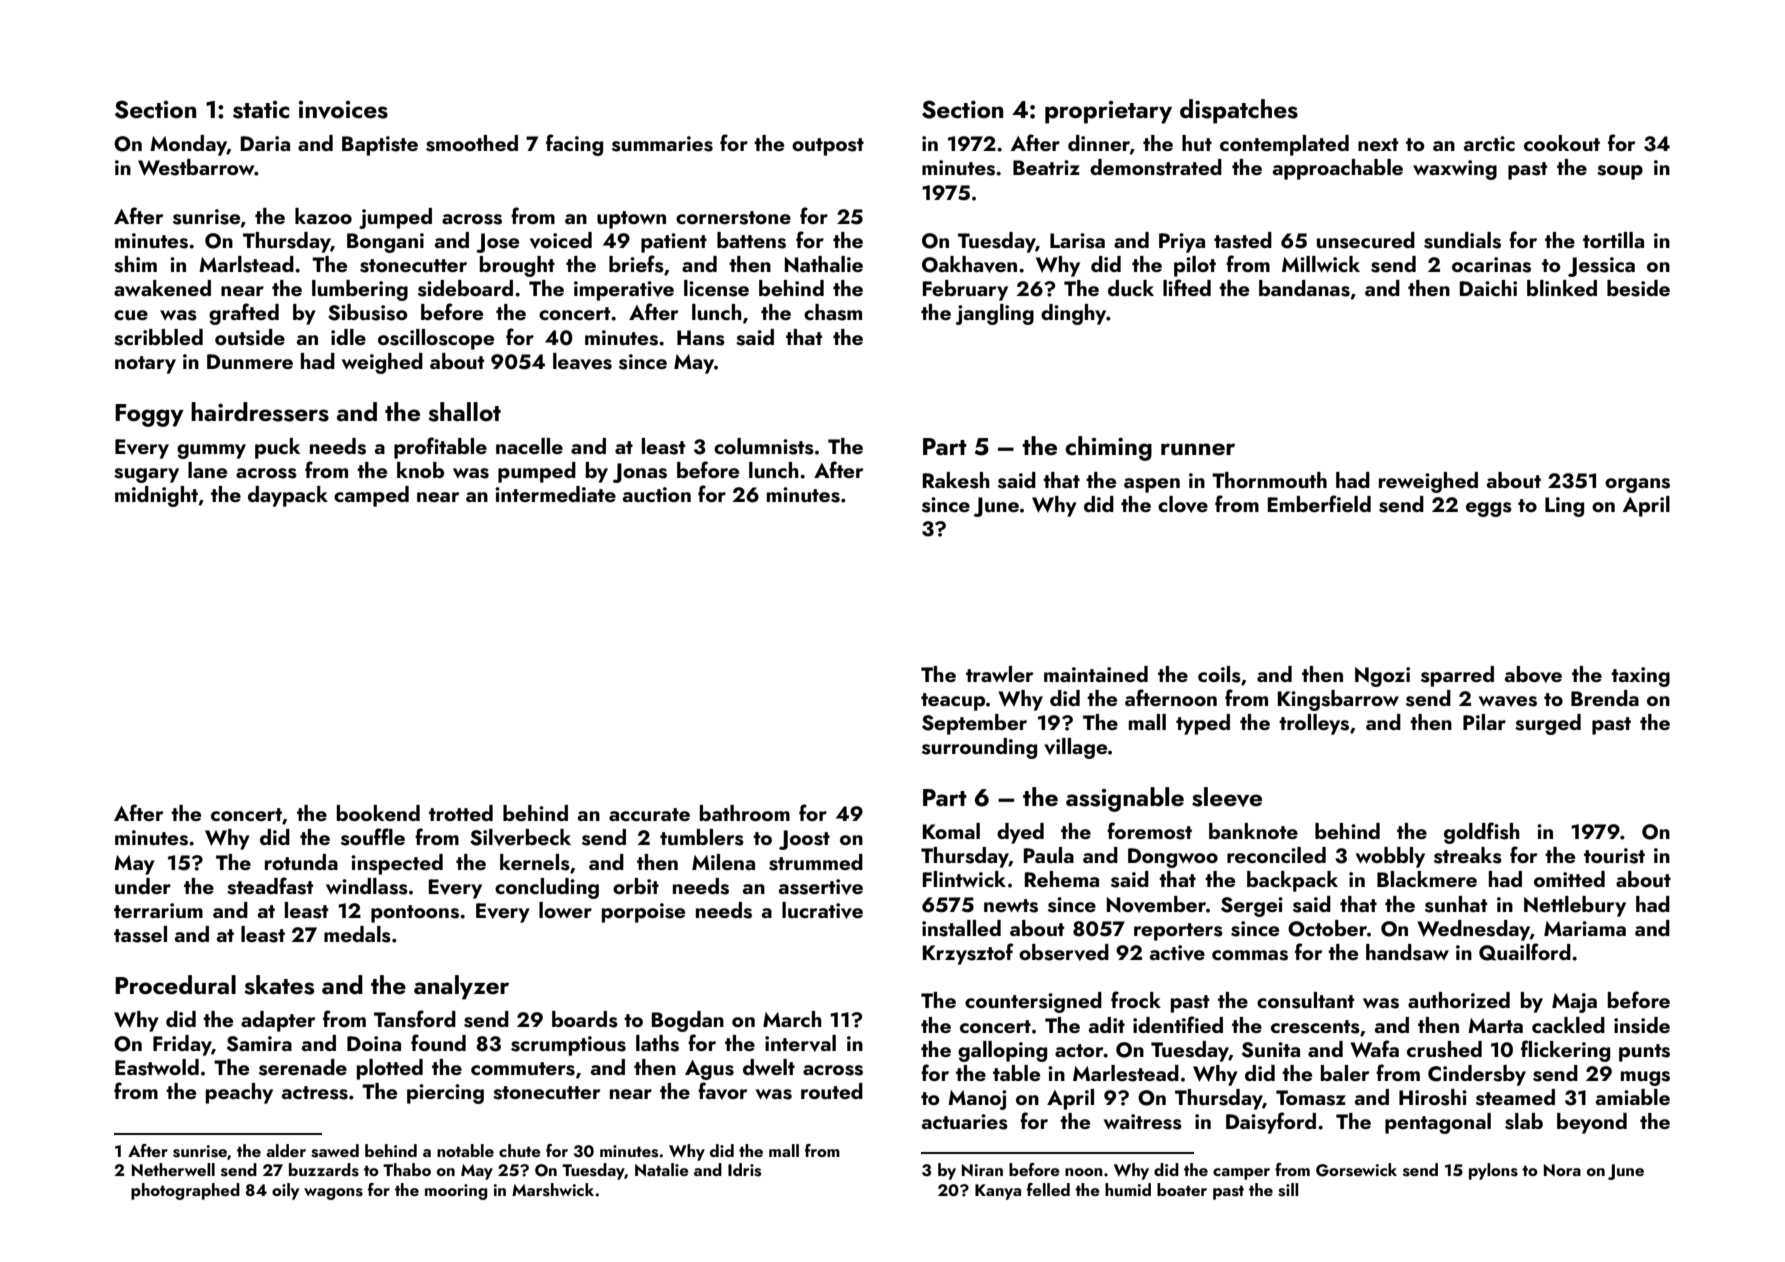 The image size is (1785, 1262). What do you see at coordinates (286, 1150) in the screenshot?
I see `alder` at bounding box center [286, 1150].
